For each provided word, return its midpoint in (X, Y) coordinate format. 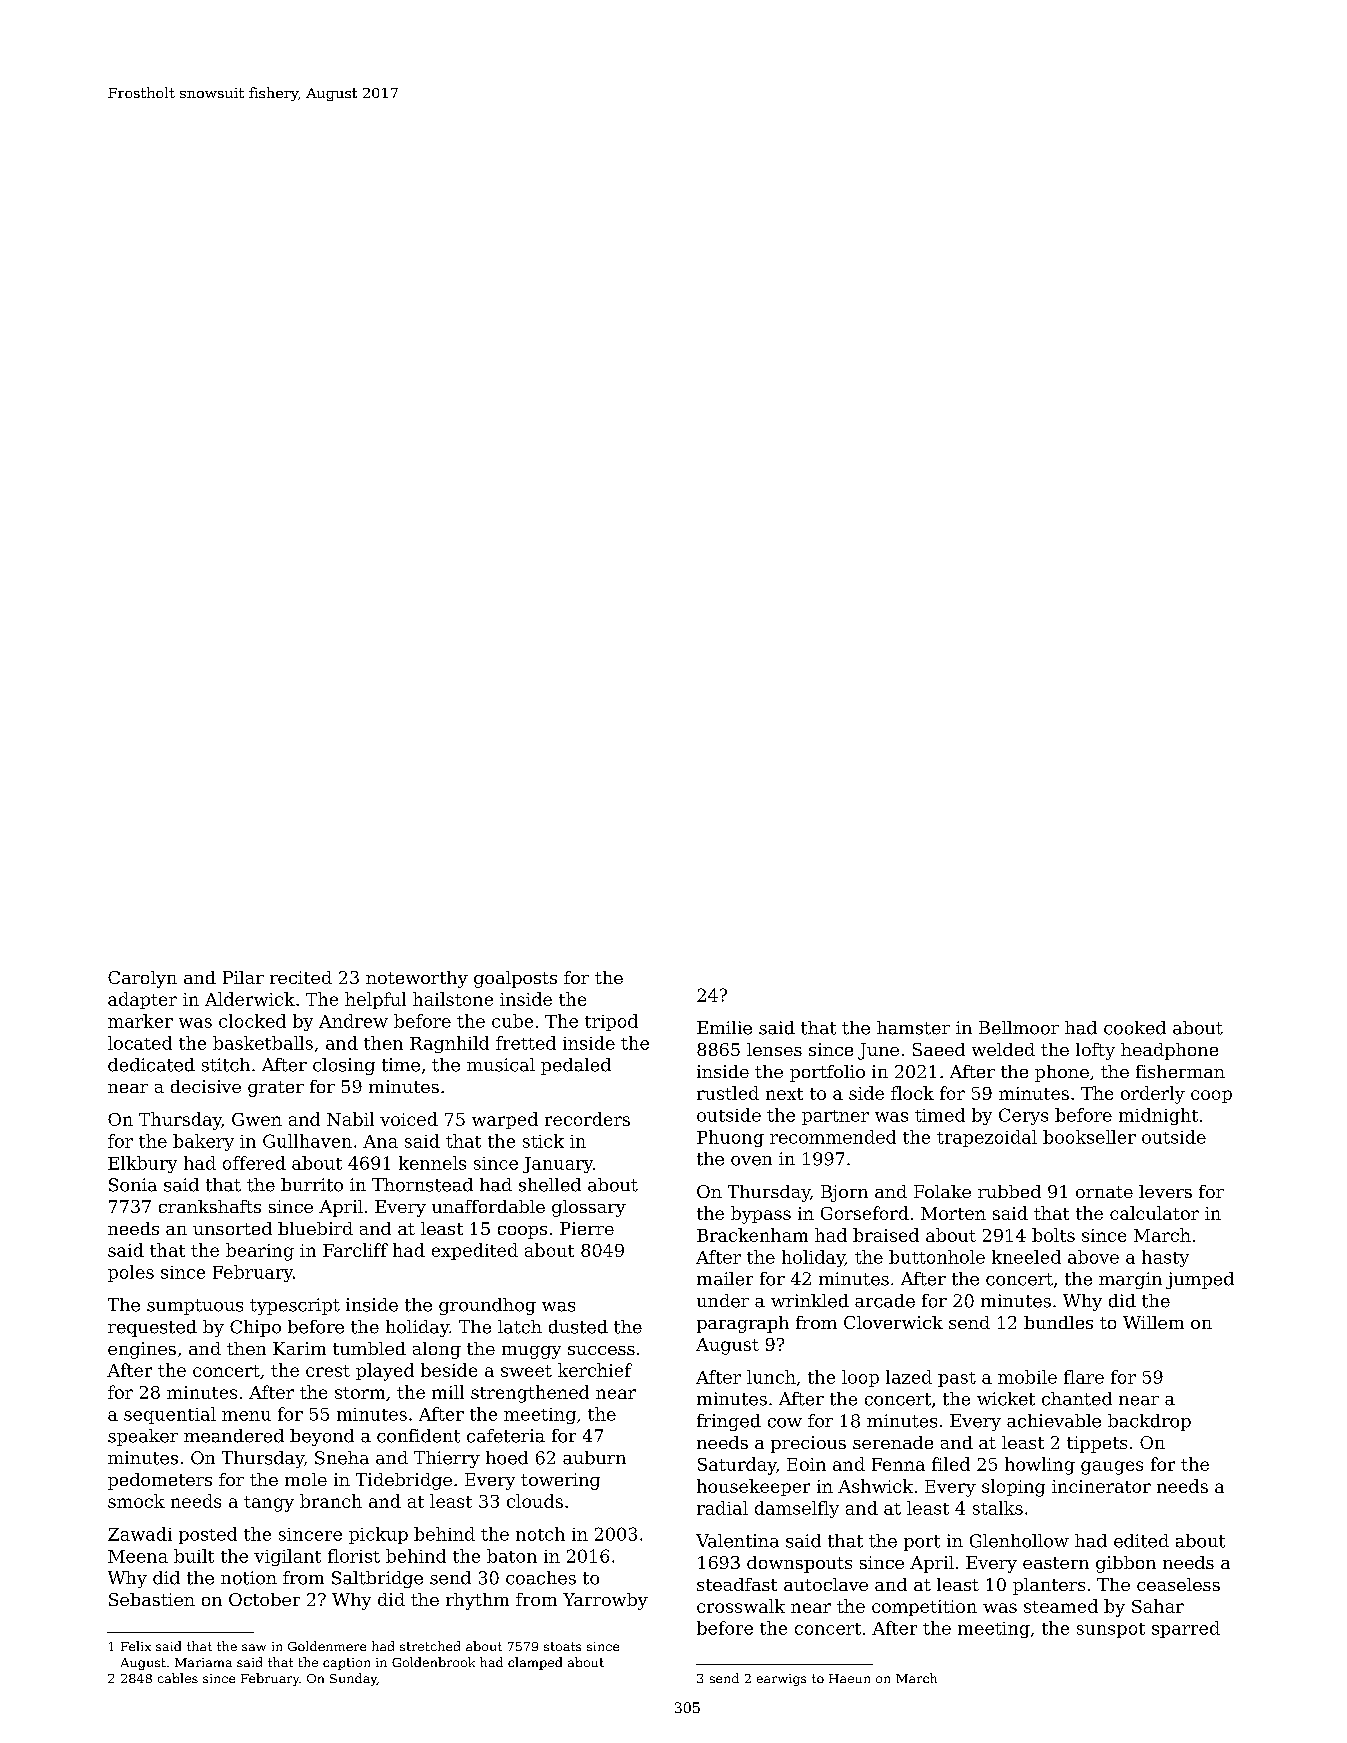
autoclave (826, 1584)
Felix (136, 1646)
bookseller (1089, 1137)
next (784, 1094)
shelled (550, 1185)
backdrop (1149, 1422)
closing (344, 1066)
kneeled (1026, 1257)
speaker (143, 1437)
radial (722, 1508)
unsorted (232, 1228)
